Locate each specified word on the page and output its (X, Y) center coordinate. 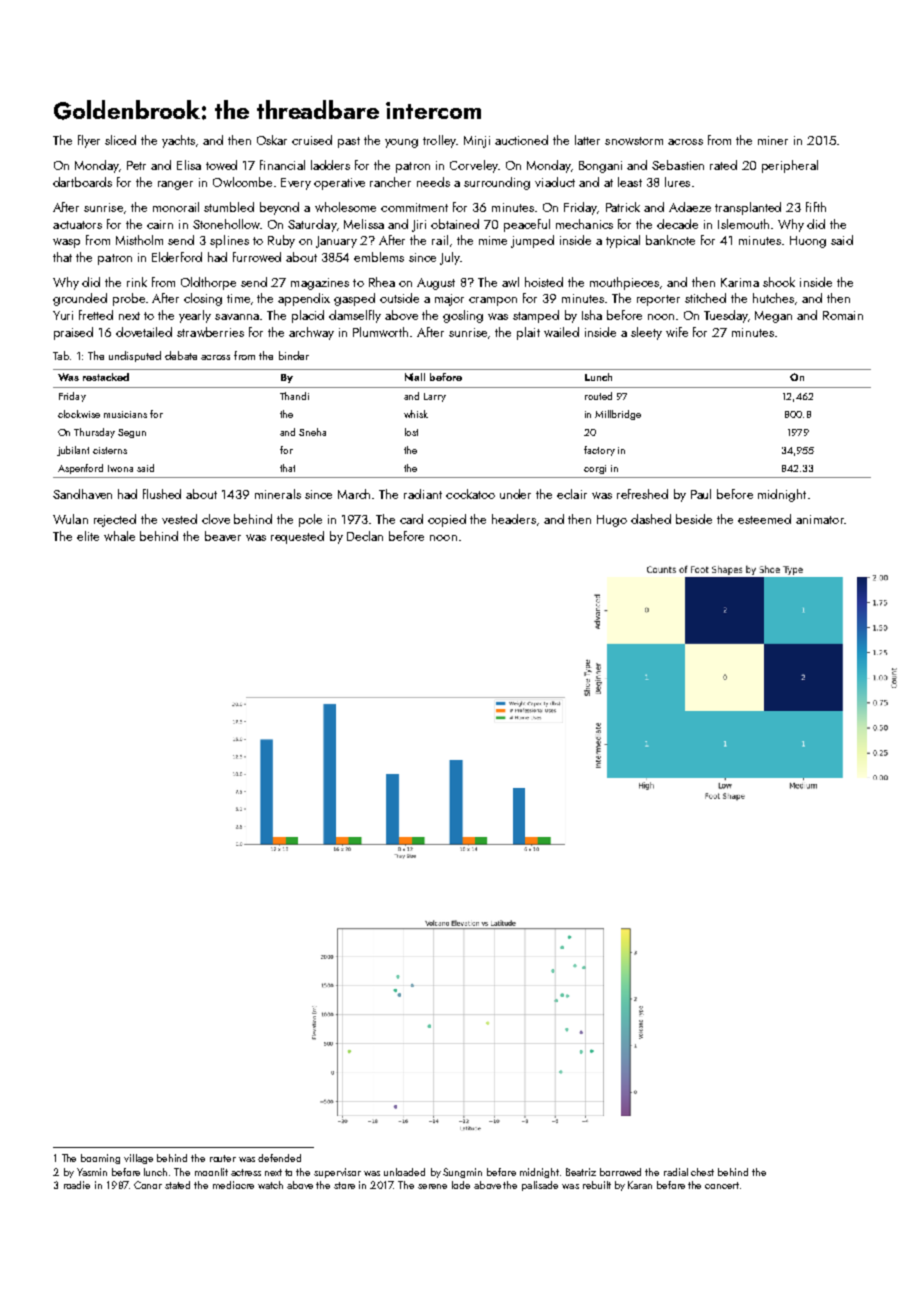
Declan (365, 536)
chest (702, 1172)
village (138, 1159)
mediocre (233, 1185)
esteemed (764, 519)
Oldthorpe (208, 283)
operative (339, 184)
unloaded (404, 1172)
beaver (223, 536)
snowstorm (634, 141)
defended (279, 1158)
